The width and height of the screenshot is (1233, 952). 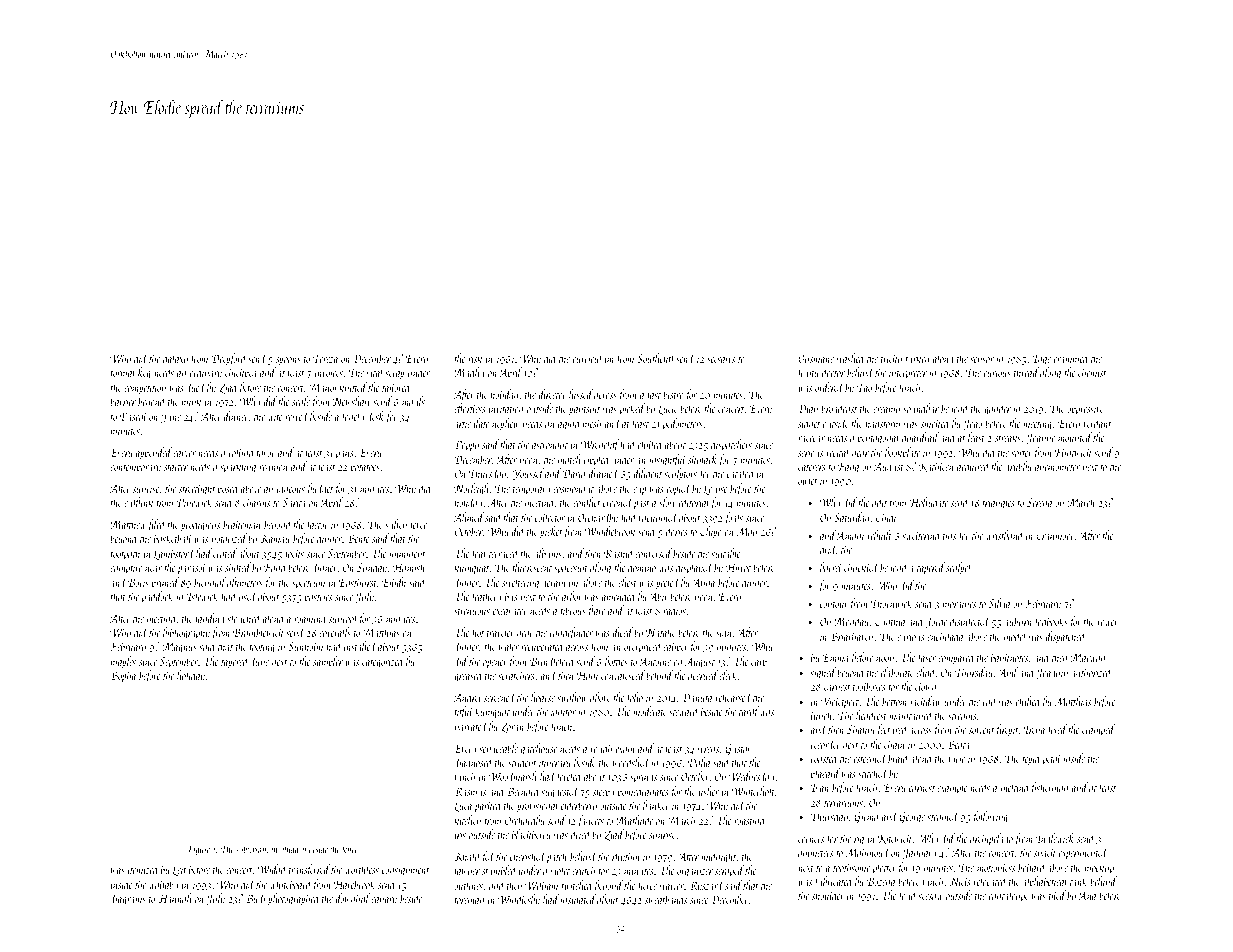 What do you see at coordinates (728, 675) in the screenshot?
I see `clerk` at bounding box center [728, 675].
